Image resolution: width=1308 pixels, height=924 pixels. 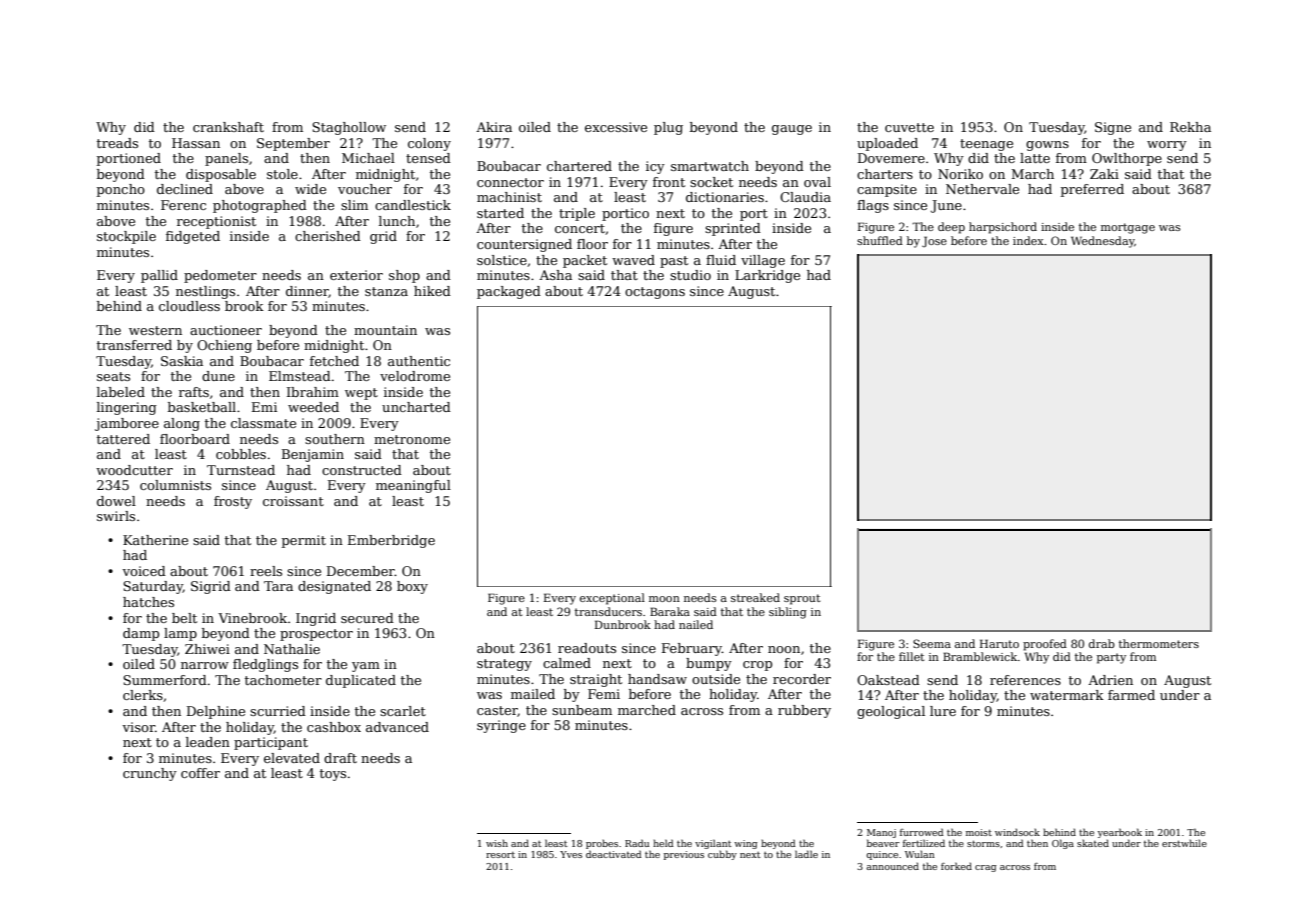 What do you see at coordinates (134, 470) in the page?
I see `woodcutter` at bounding box center [134, 470].
